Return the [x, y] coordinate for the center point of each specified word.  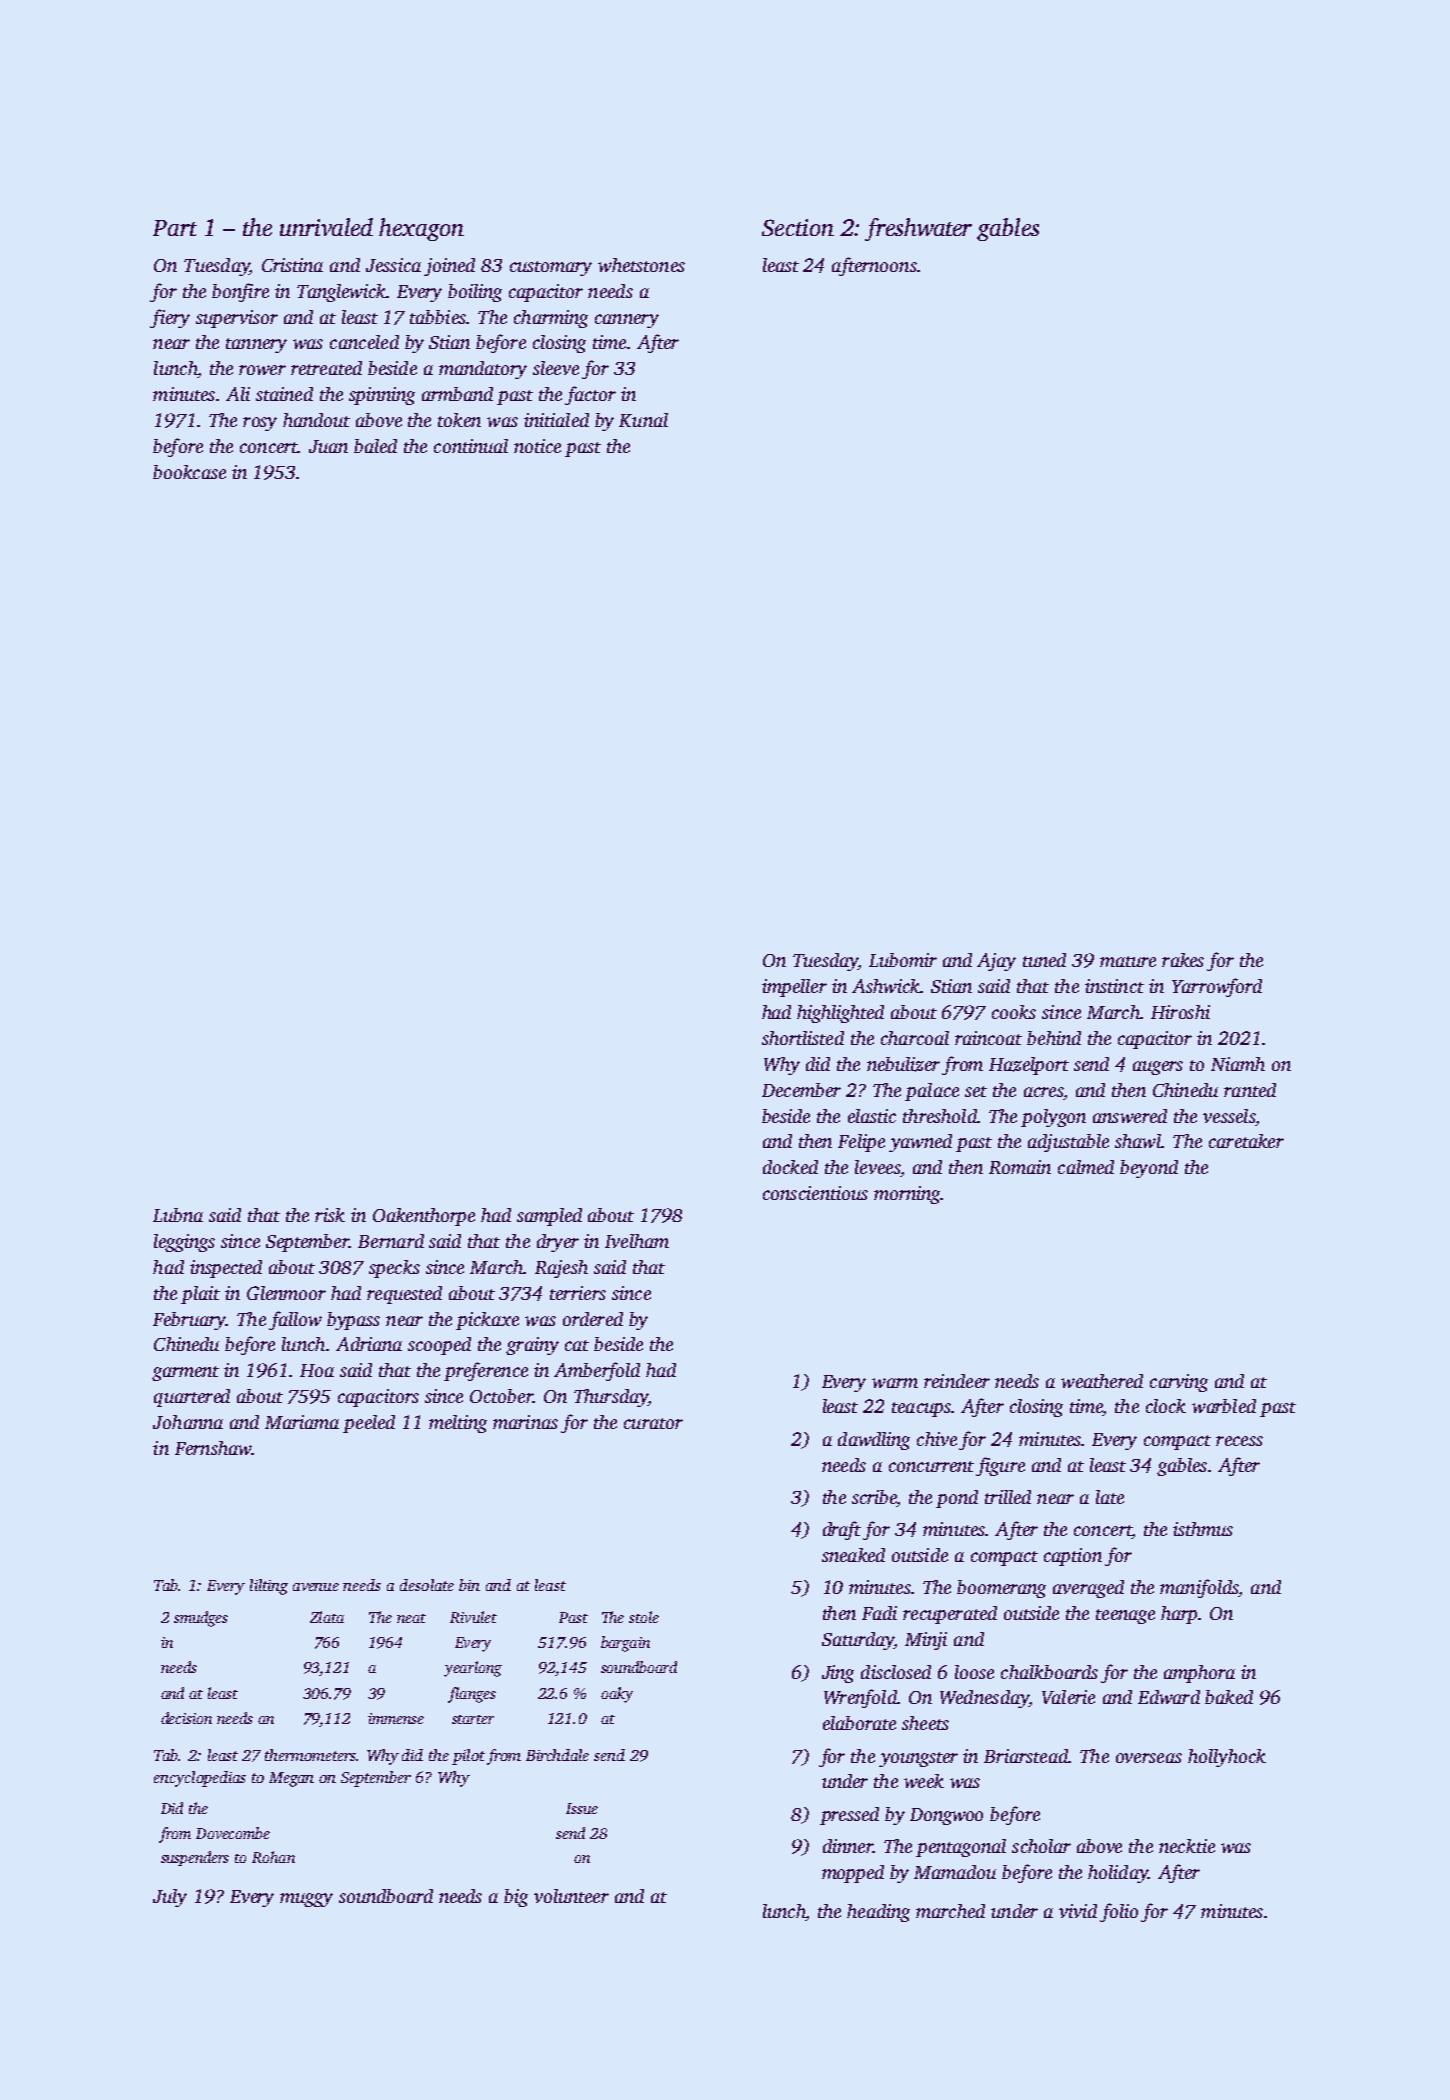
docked [790, 1167]
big [516, 1898]
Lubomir [903, 960]
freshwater [918, 229]
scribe [874, 1498]
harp [1179, 1615]
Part [175, 228]
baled [375, 446]
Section [798, 227]
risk [330, 1215]
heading [878, 1913]
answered [1130, 1116]
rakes [1183, 960]
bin [469, 1585]
